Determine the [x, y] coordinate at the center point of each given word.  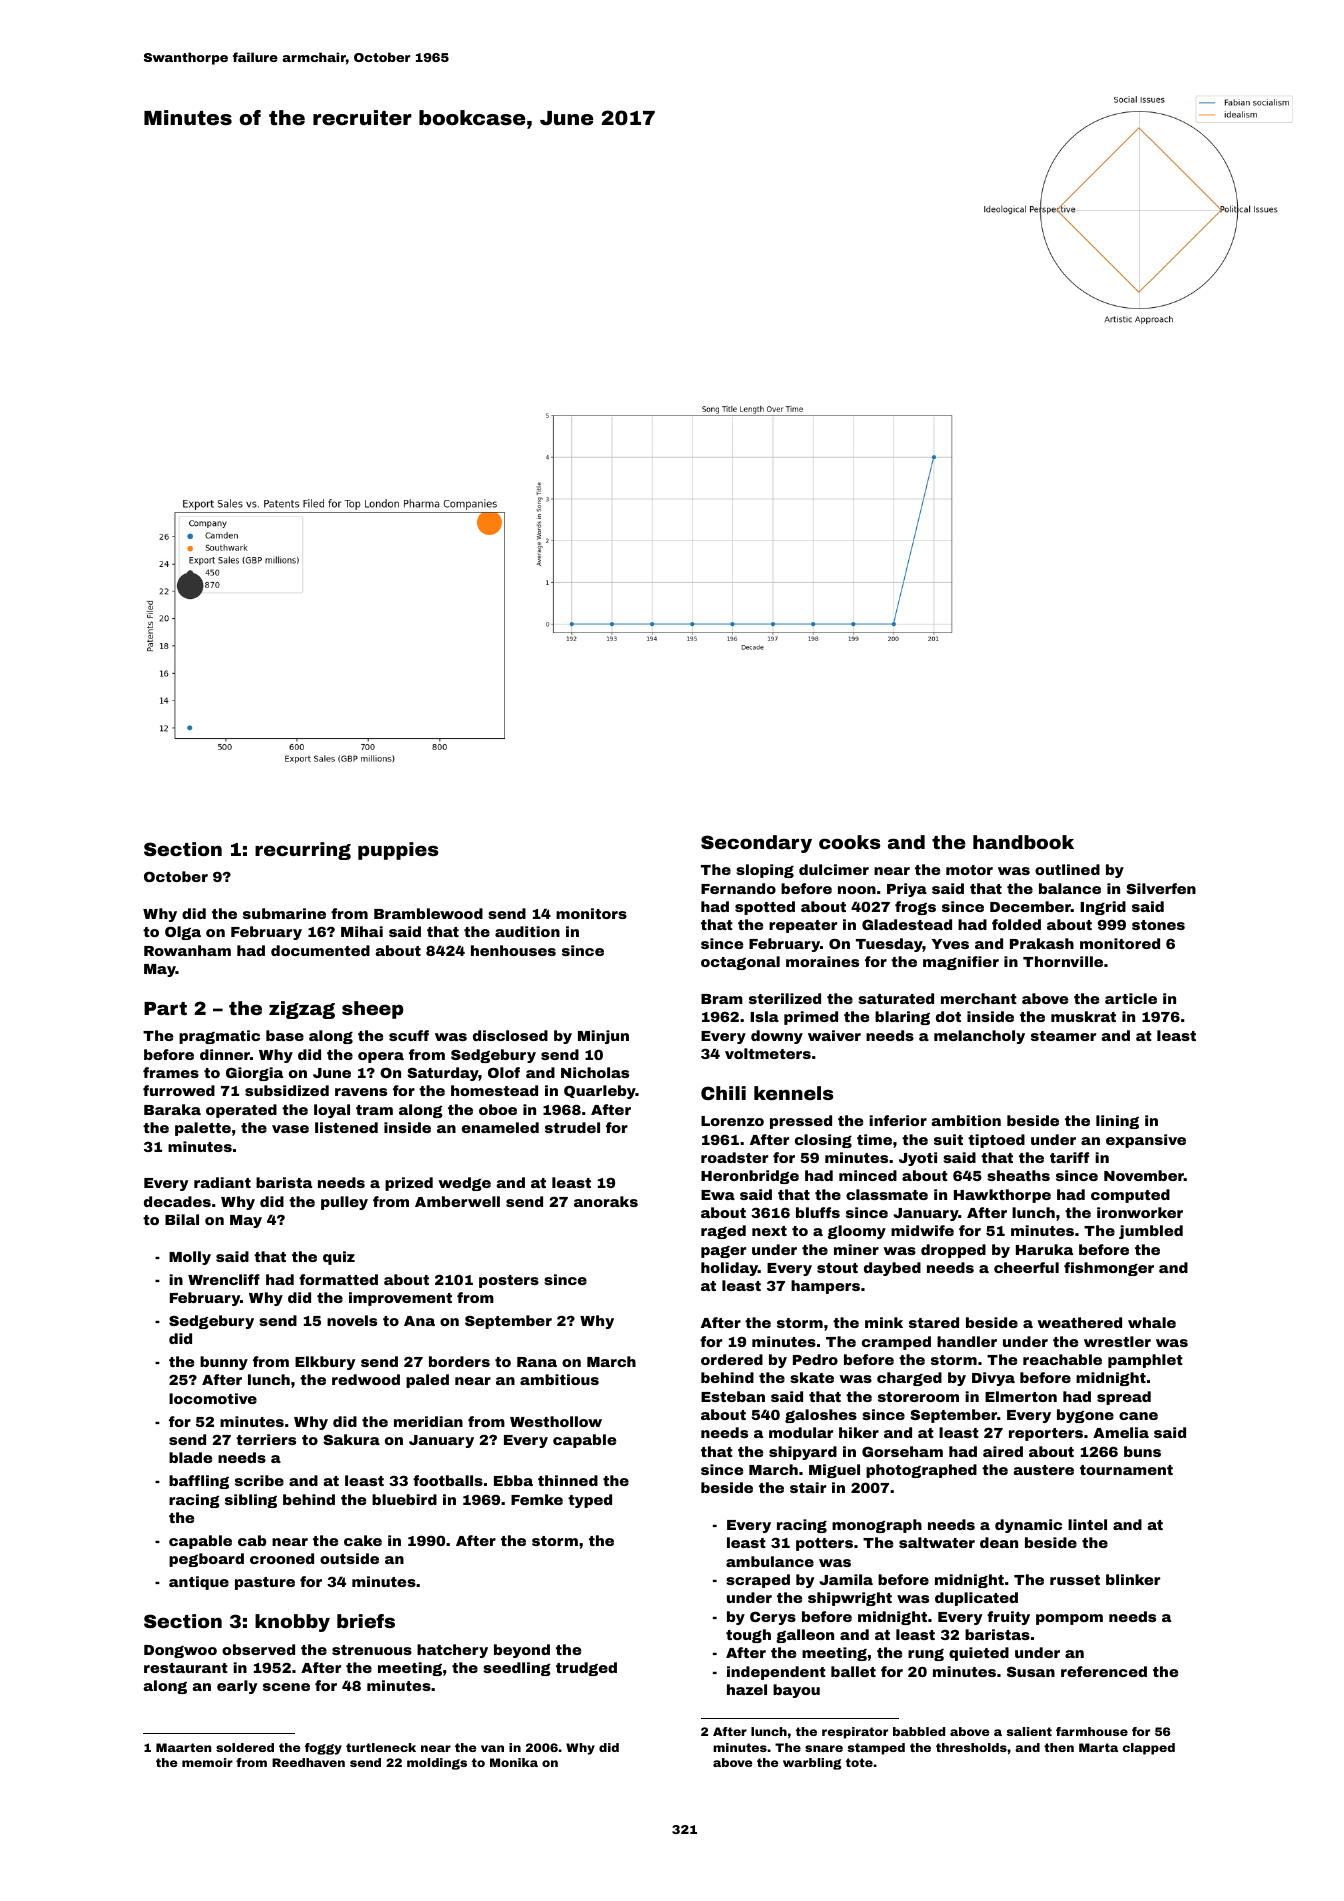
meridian [428, 1421]
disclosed [510, 1035]
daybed [892, 1269]
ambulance [770, 1561]
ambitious [559, 1379]
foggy [323, 1749]
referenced [1104, 1671]
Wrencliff [224, 1279]
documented [320, 950]
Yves [950, 944]
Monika [514, 1762]
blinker [1133, 1579]
